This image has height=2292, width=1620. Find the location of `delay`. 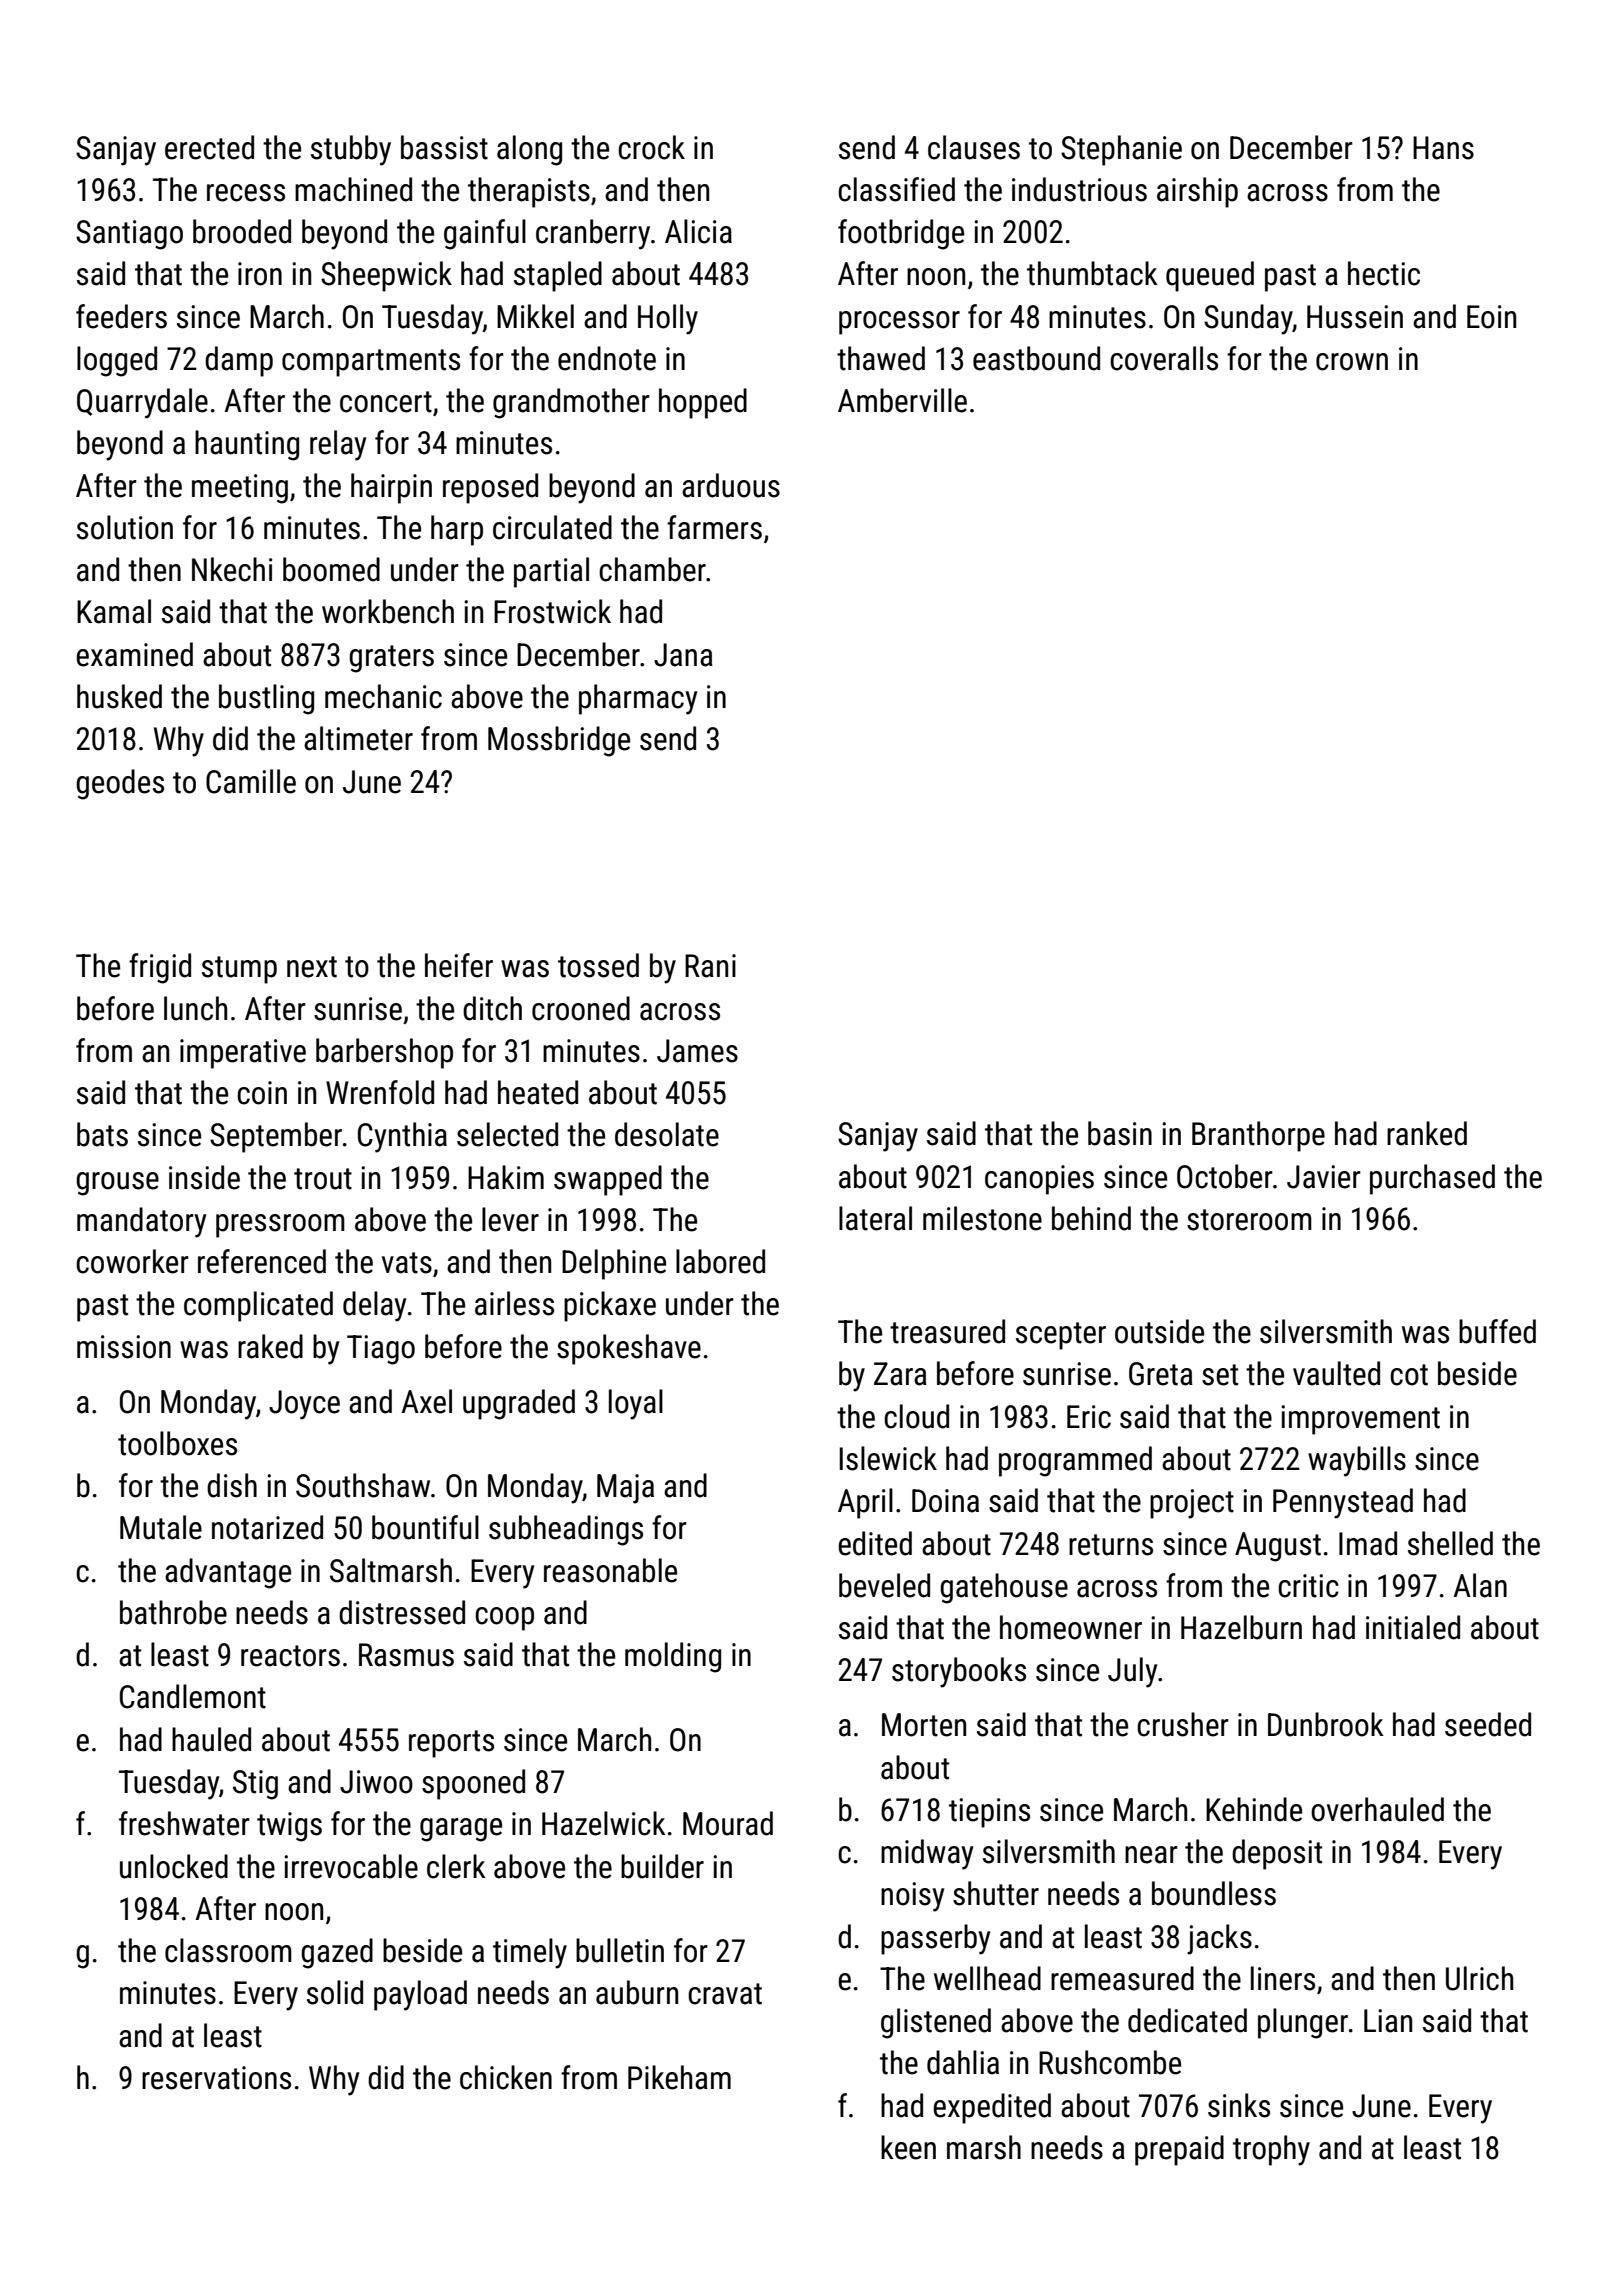

delay is located at coordinates (374, 1306).
